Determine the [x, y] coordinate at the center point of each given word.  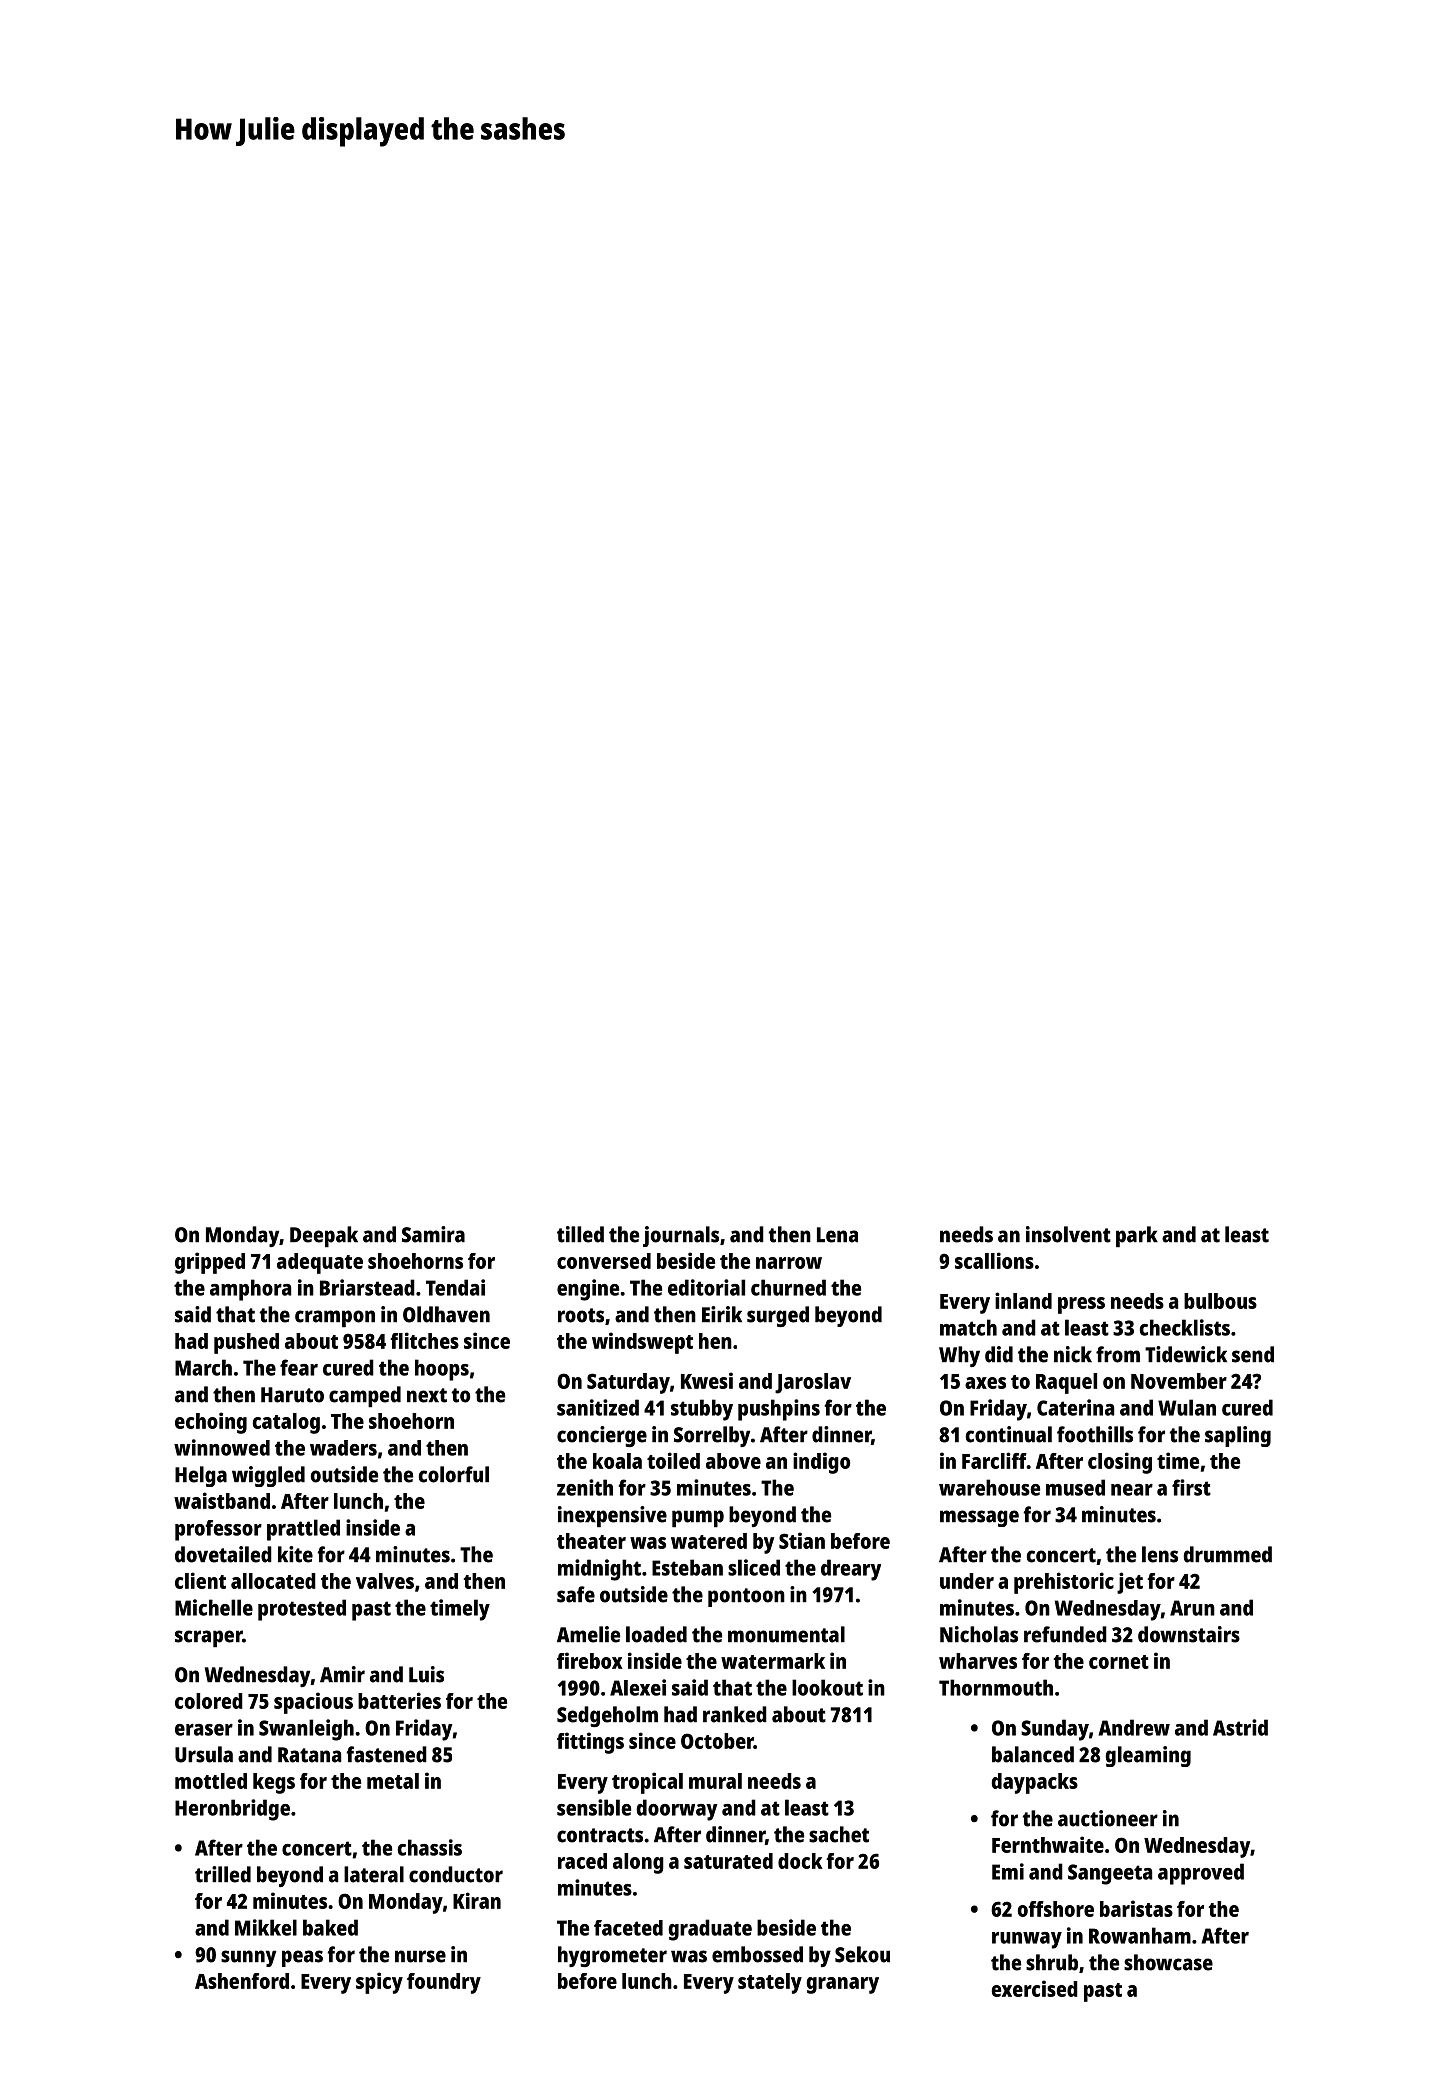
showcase [1168, 1962]
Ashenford [242, 1981]
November [1179, 1381]
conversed [604, 1261]
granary [843, 1985]
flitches [424, 1340]
